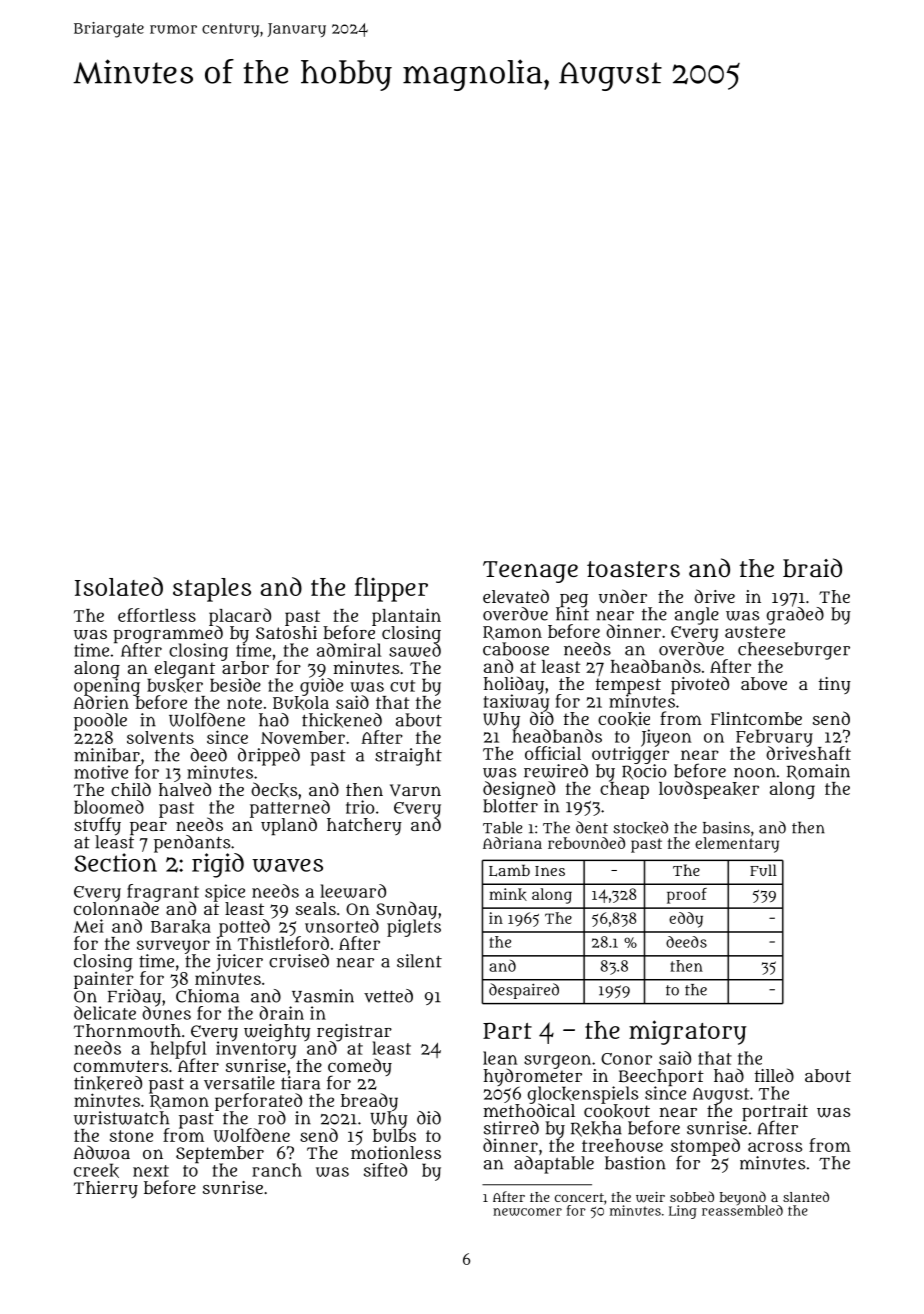 The width and height of the screenshot is (924, 1314). Describe the element at coordinates (408, 757) in the screenshot. I see `straight` at that location.
